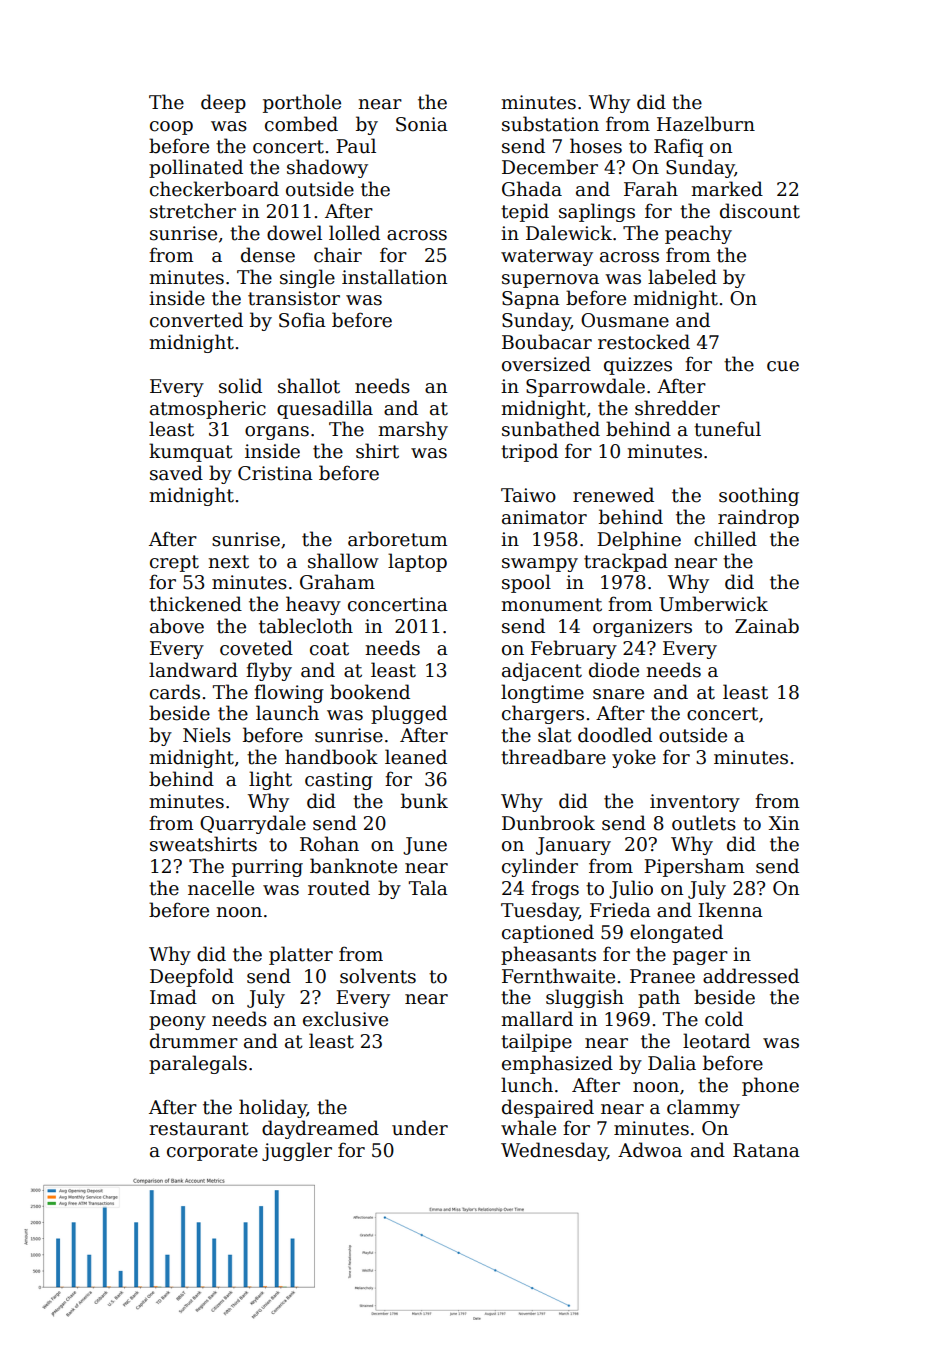 The width and height of the page is (949, 1347). Describe the element at coordinates (212, 1152) in the page. I see `corporate` at that location.
